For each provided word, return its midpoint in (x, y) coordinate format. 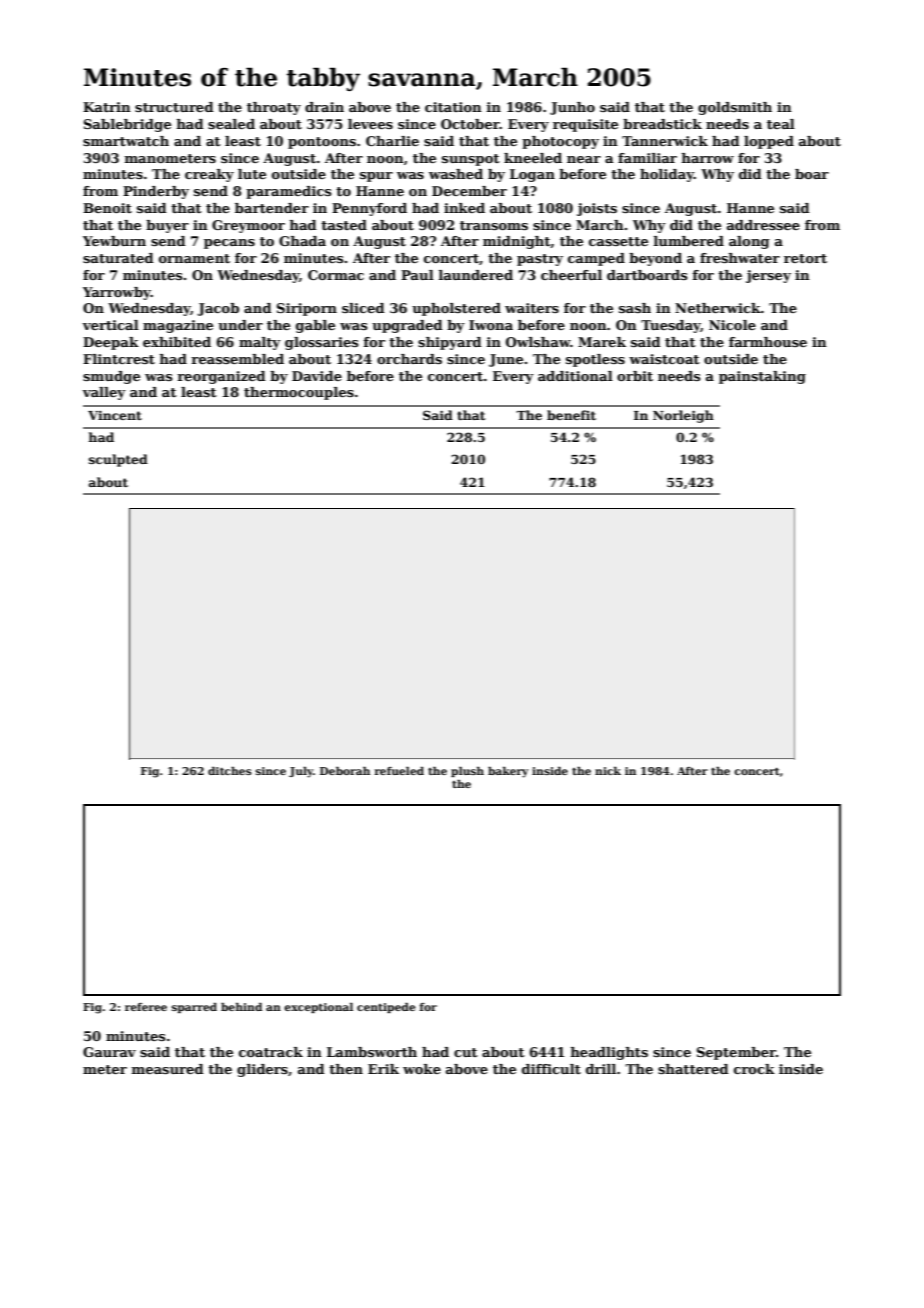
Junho (572, 108)
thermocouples (299, 393)
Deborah (345, 771)
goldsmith (735, 108)
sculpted (118, 460)
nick (608, 771)
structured (174, 107)
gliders (262, 1070)
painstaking (762, 377)
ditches (230, 771)
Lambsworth (372, 1052)
